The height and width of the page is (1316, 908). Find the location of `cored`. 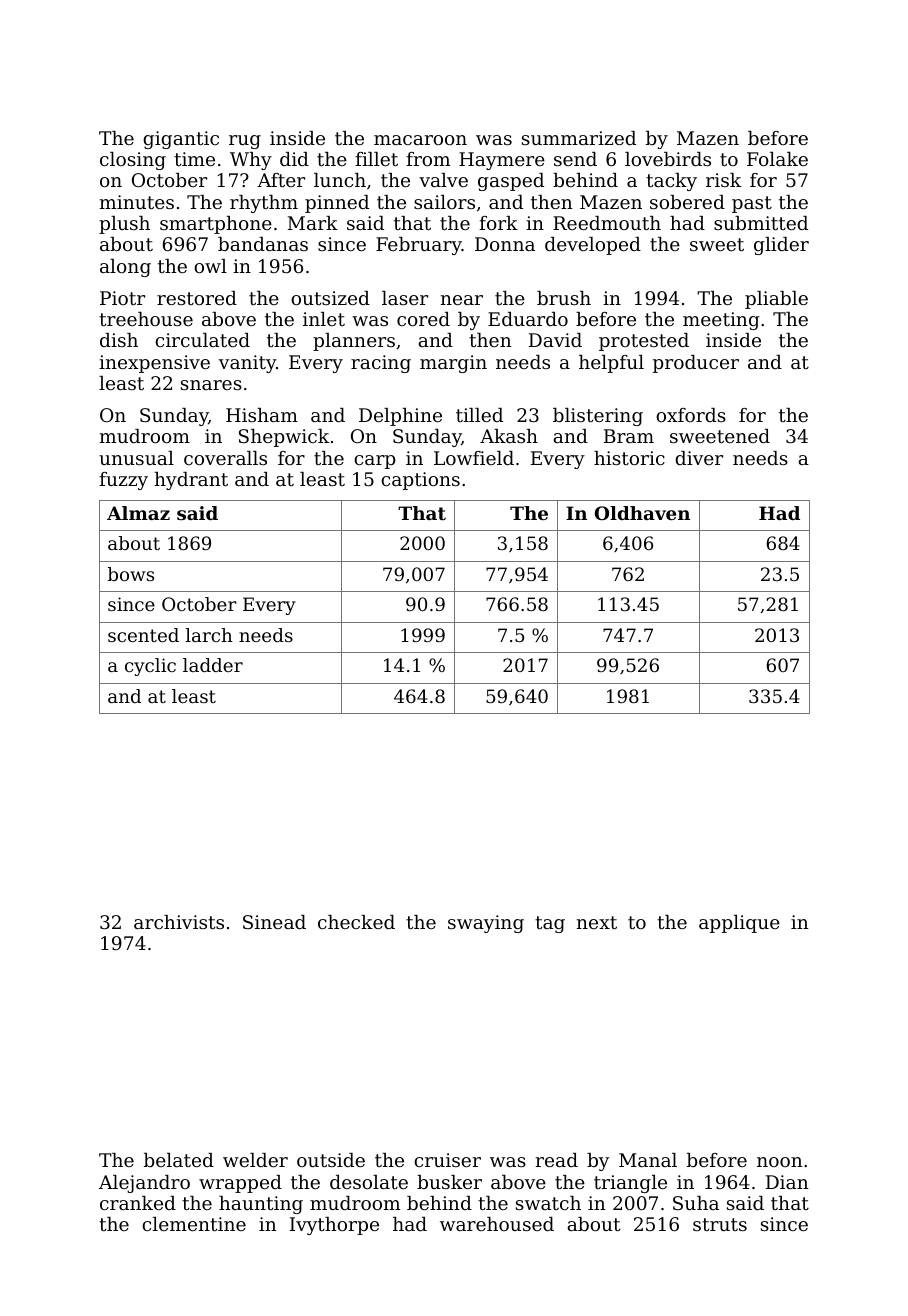

cored is located at coordinates (423, 319).
